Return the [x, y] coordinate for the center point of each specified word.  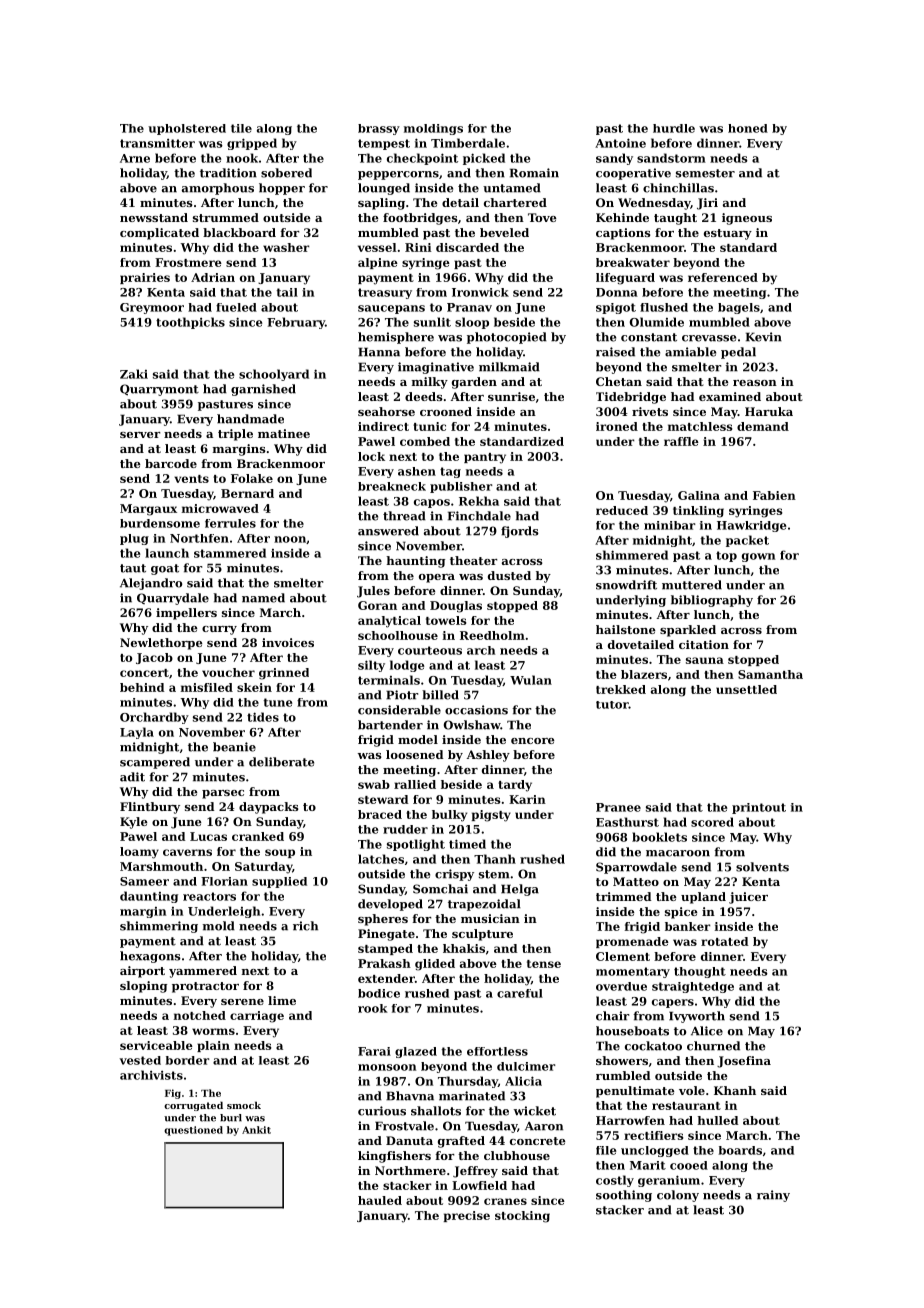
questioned [193, 1131]
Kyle [134, 823]
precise [467, 1216]
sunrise [511, 396]
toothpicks [190, 323]
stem [494, 874]
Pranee [618, 807]
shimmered [632, 555]
